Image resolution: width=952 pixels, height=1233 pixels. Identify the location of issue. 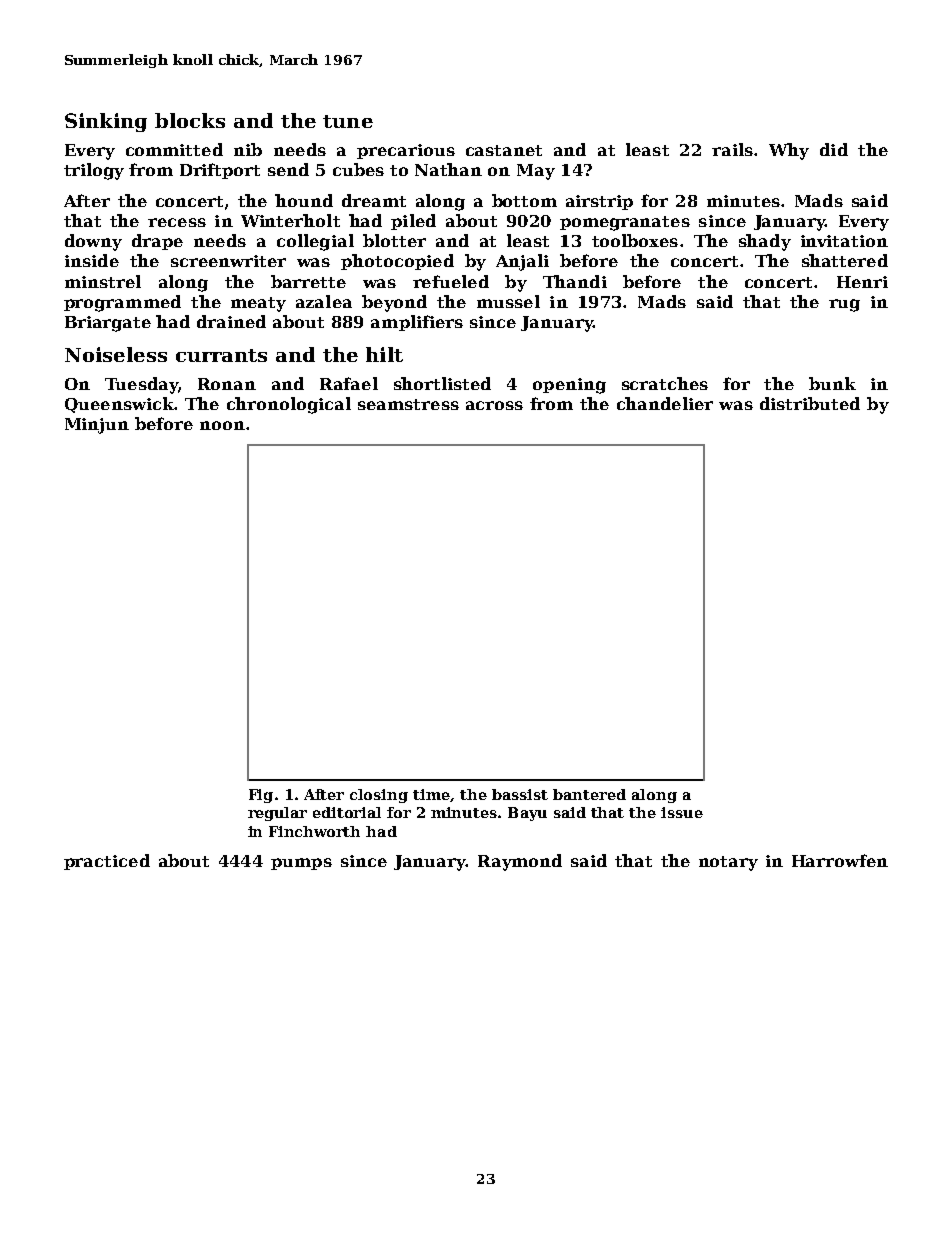
(682, 812).
